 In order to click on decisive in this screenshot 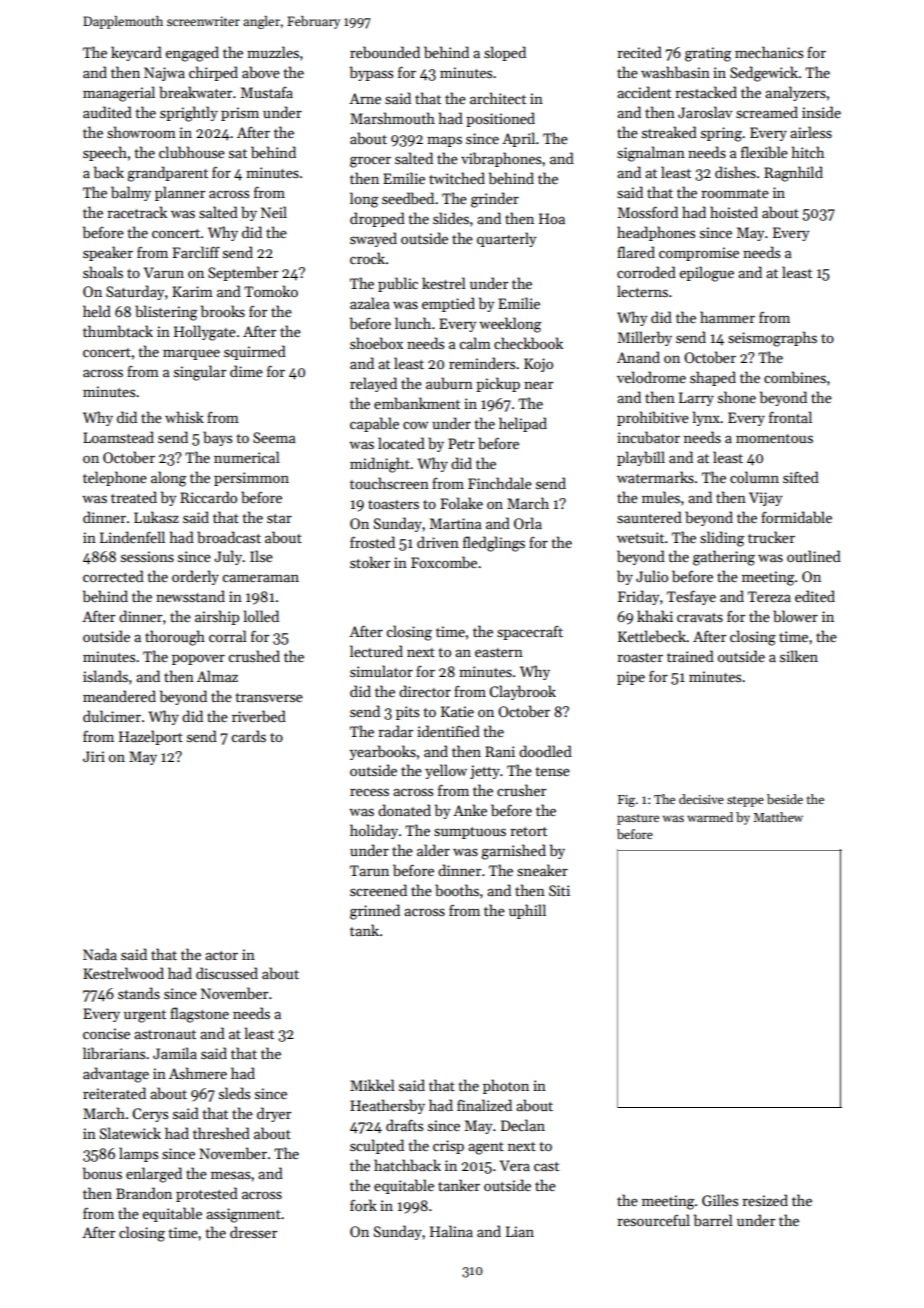, I will do `click(701, 799)`.
